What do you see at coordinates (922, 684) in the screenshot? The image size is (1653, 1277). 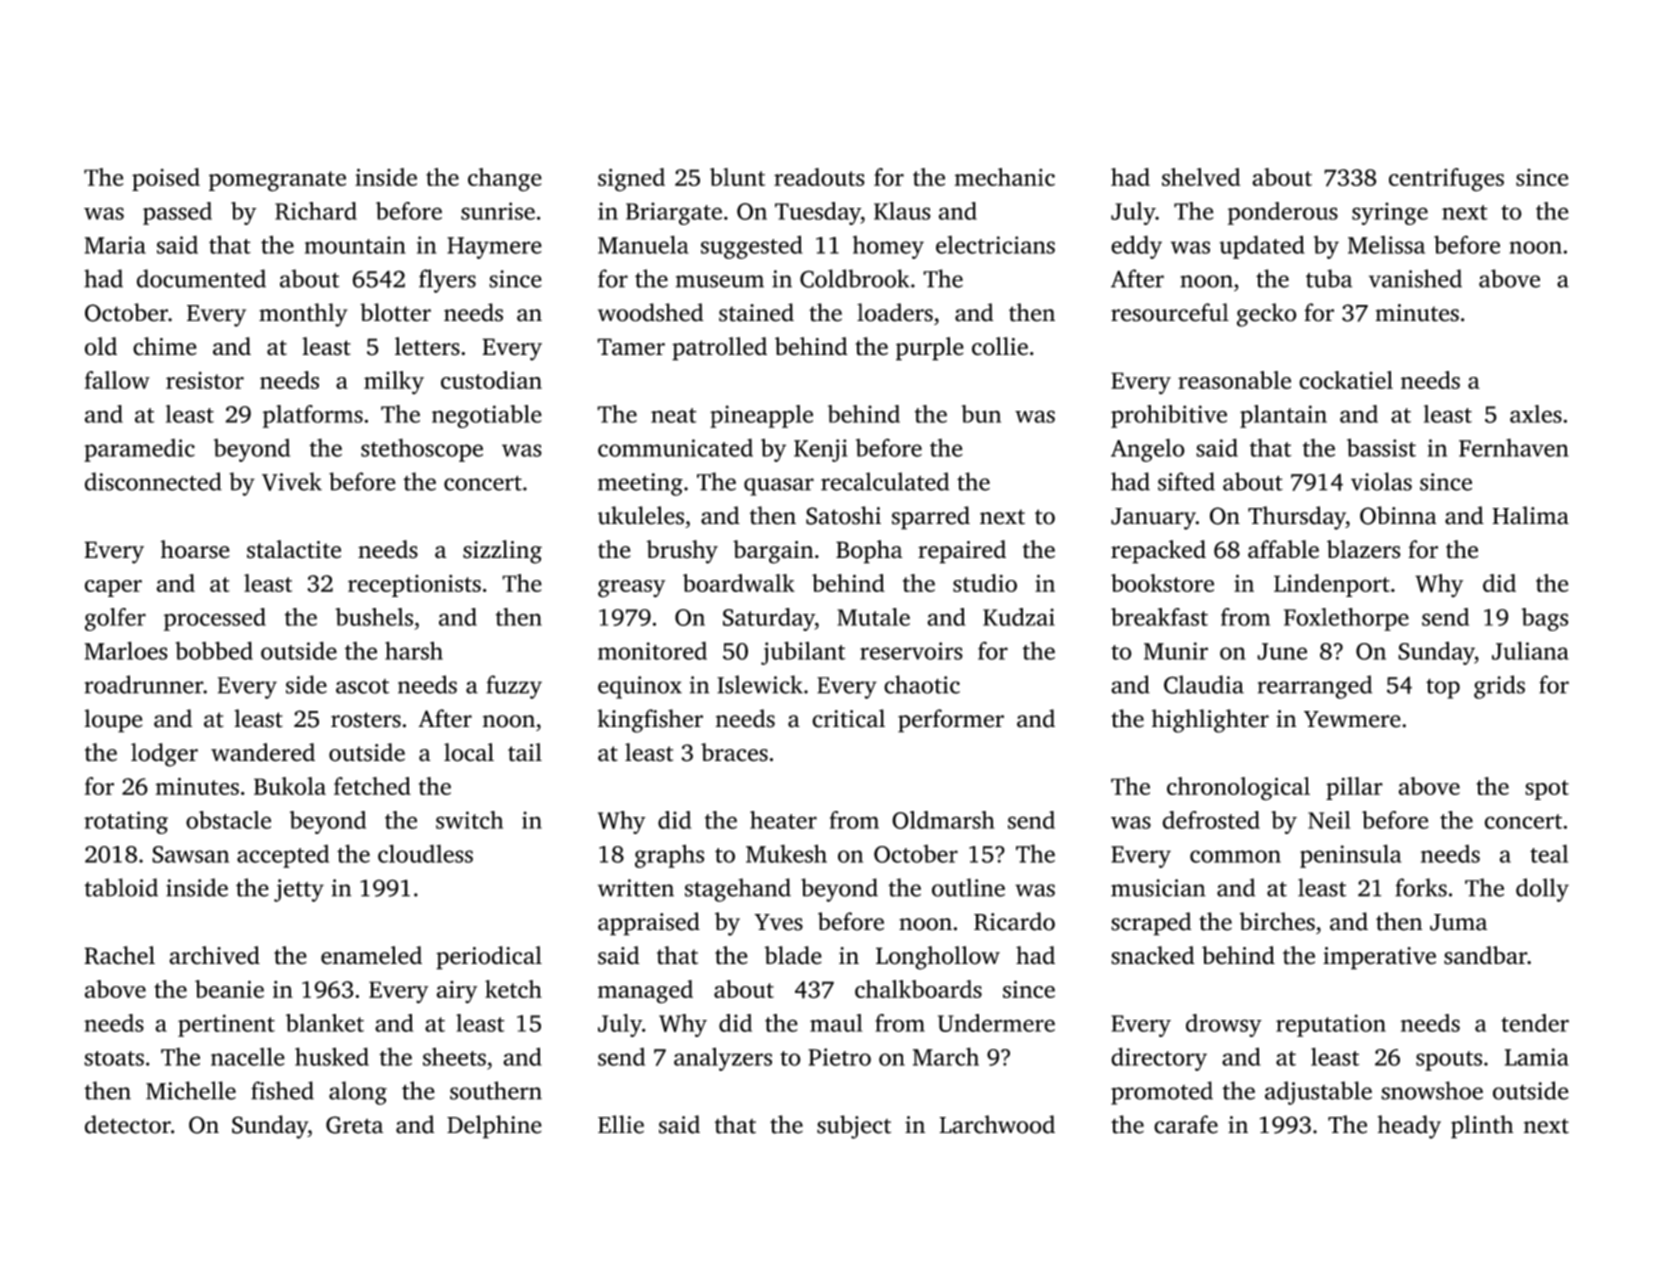 I see `chaotic` at bounding box center [922, 684].
